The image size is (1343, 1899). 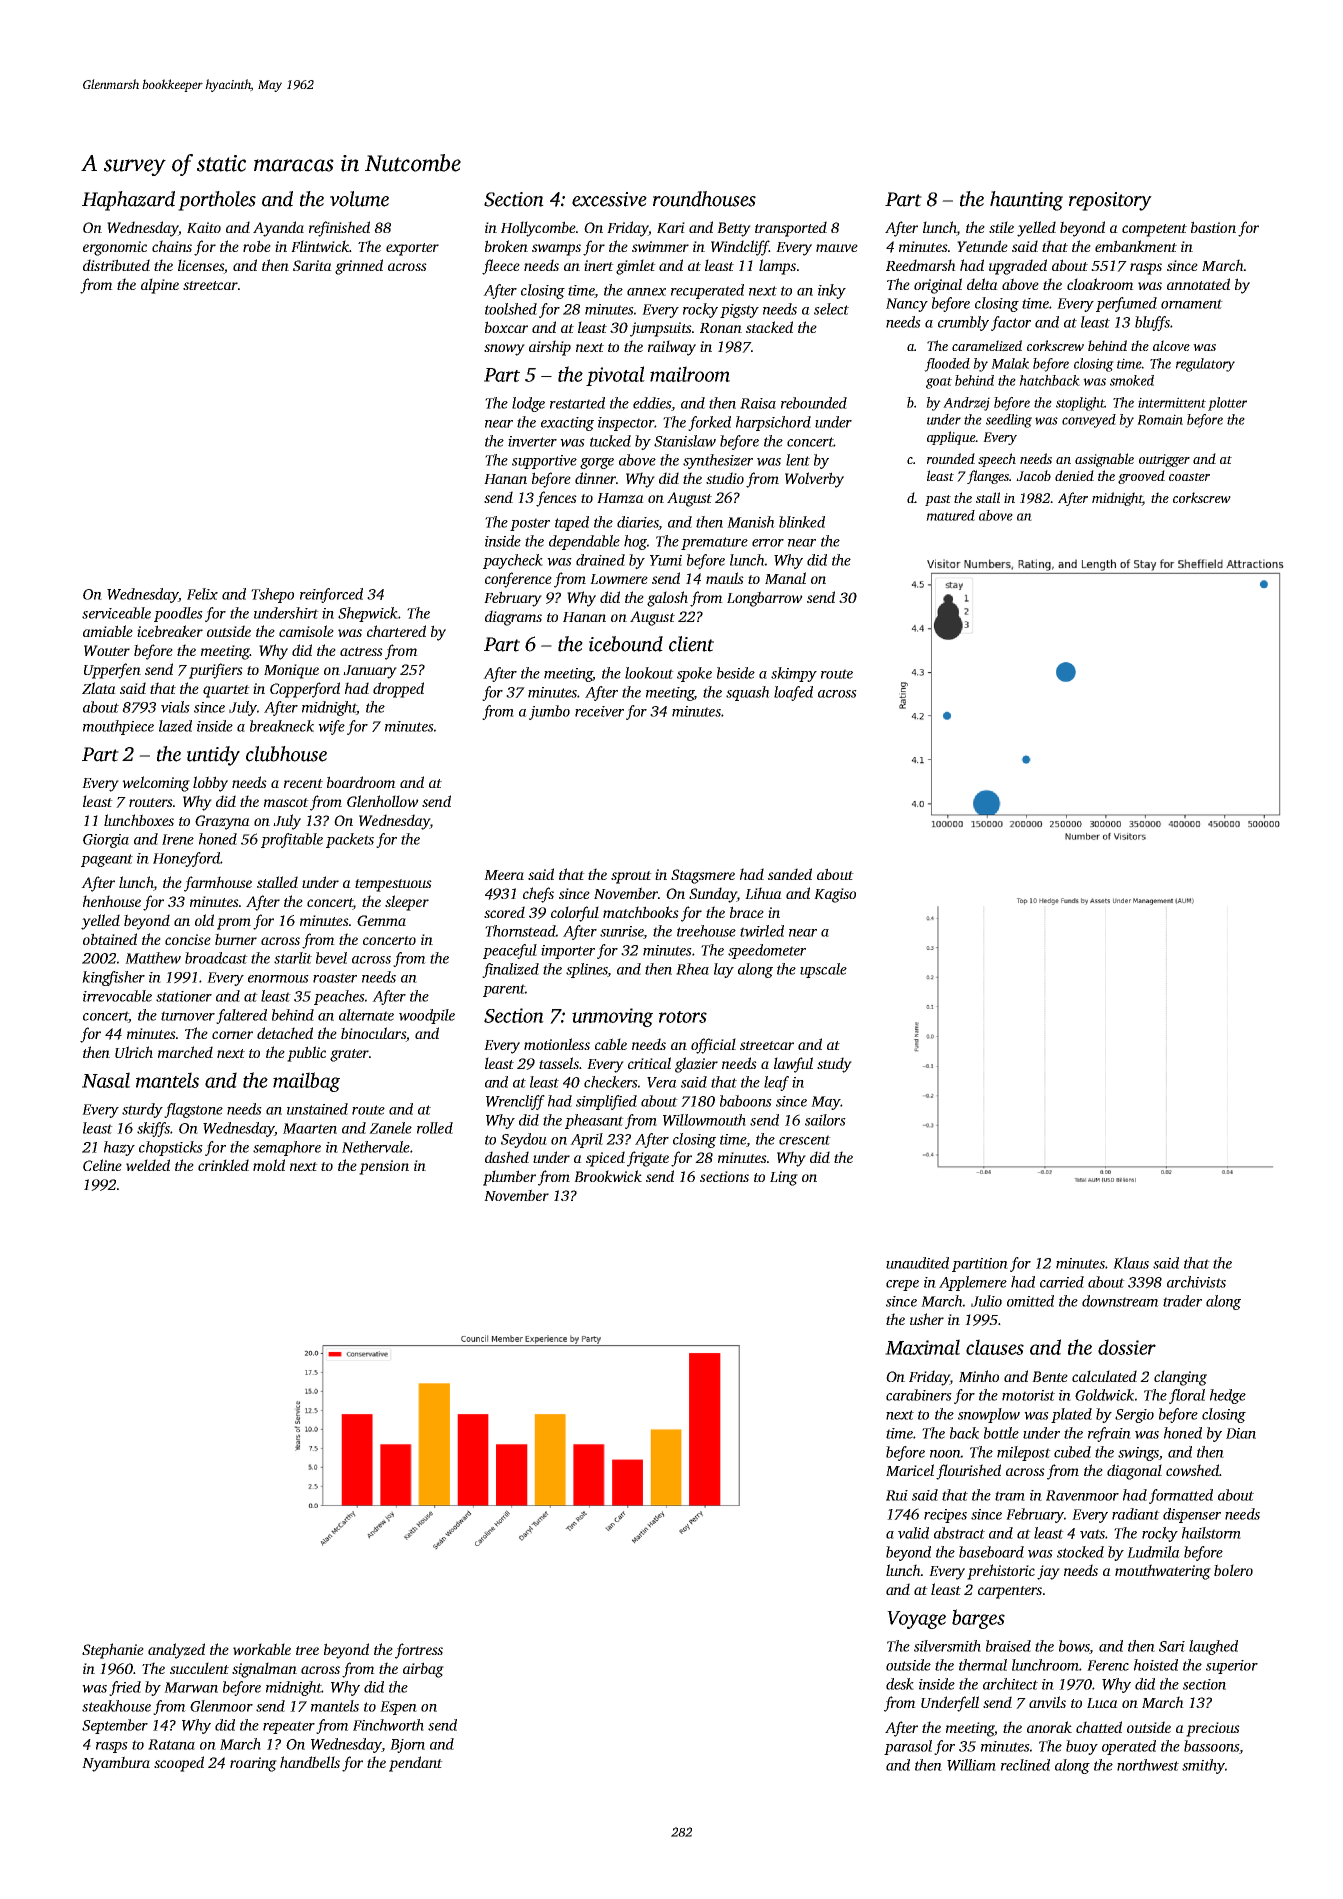 What do you see at coordinates (1192, 1515) in the screenshot?
I see `dispenser` at bounding box center [1192, 1515].
